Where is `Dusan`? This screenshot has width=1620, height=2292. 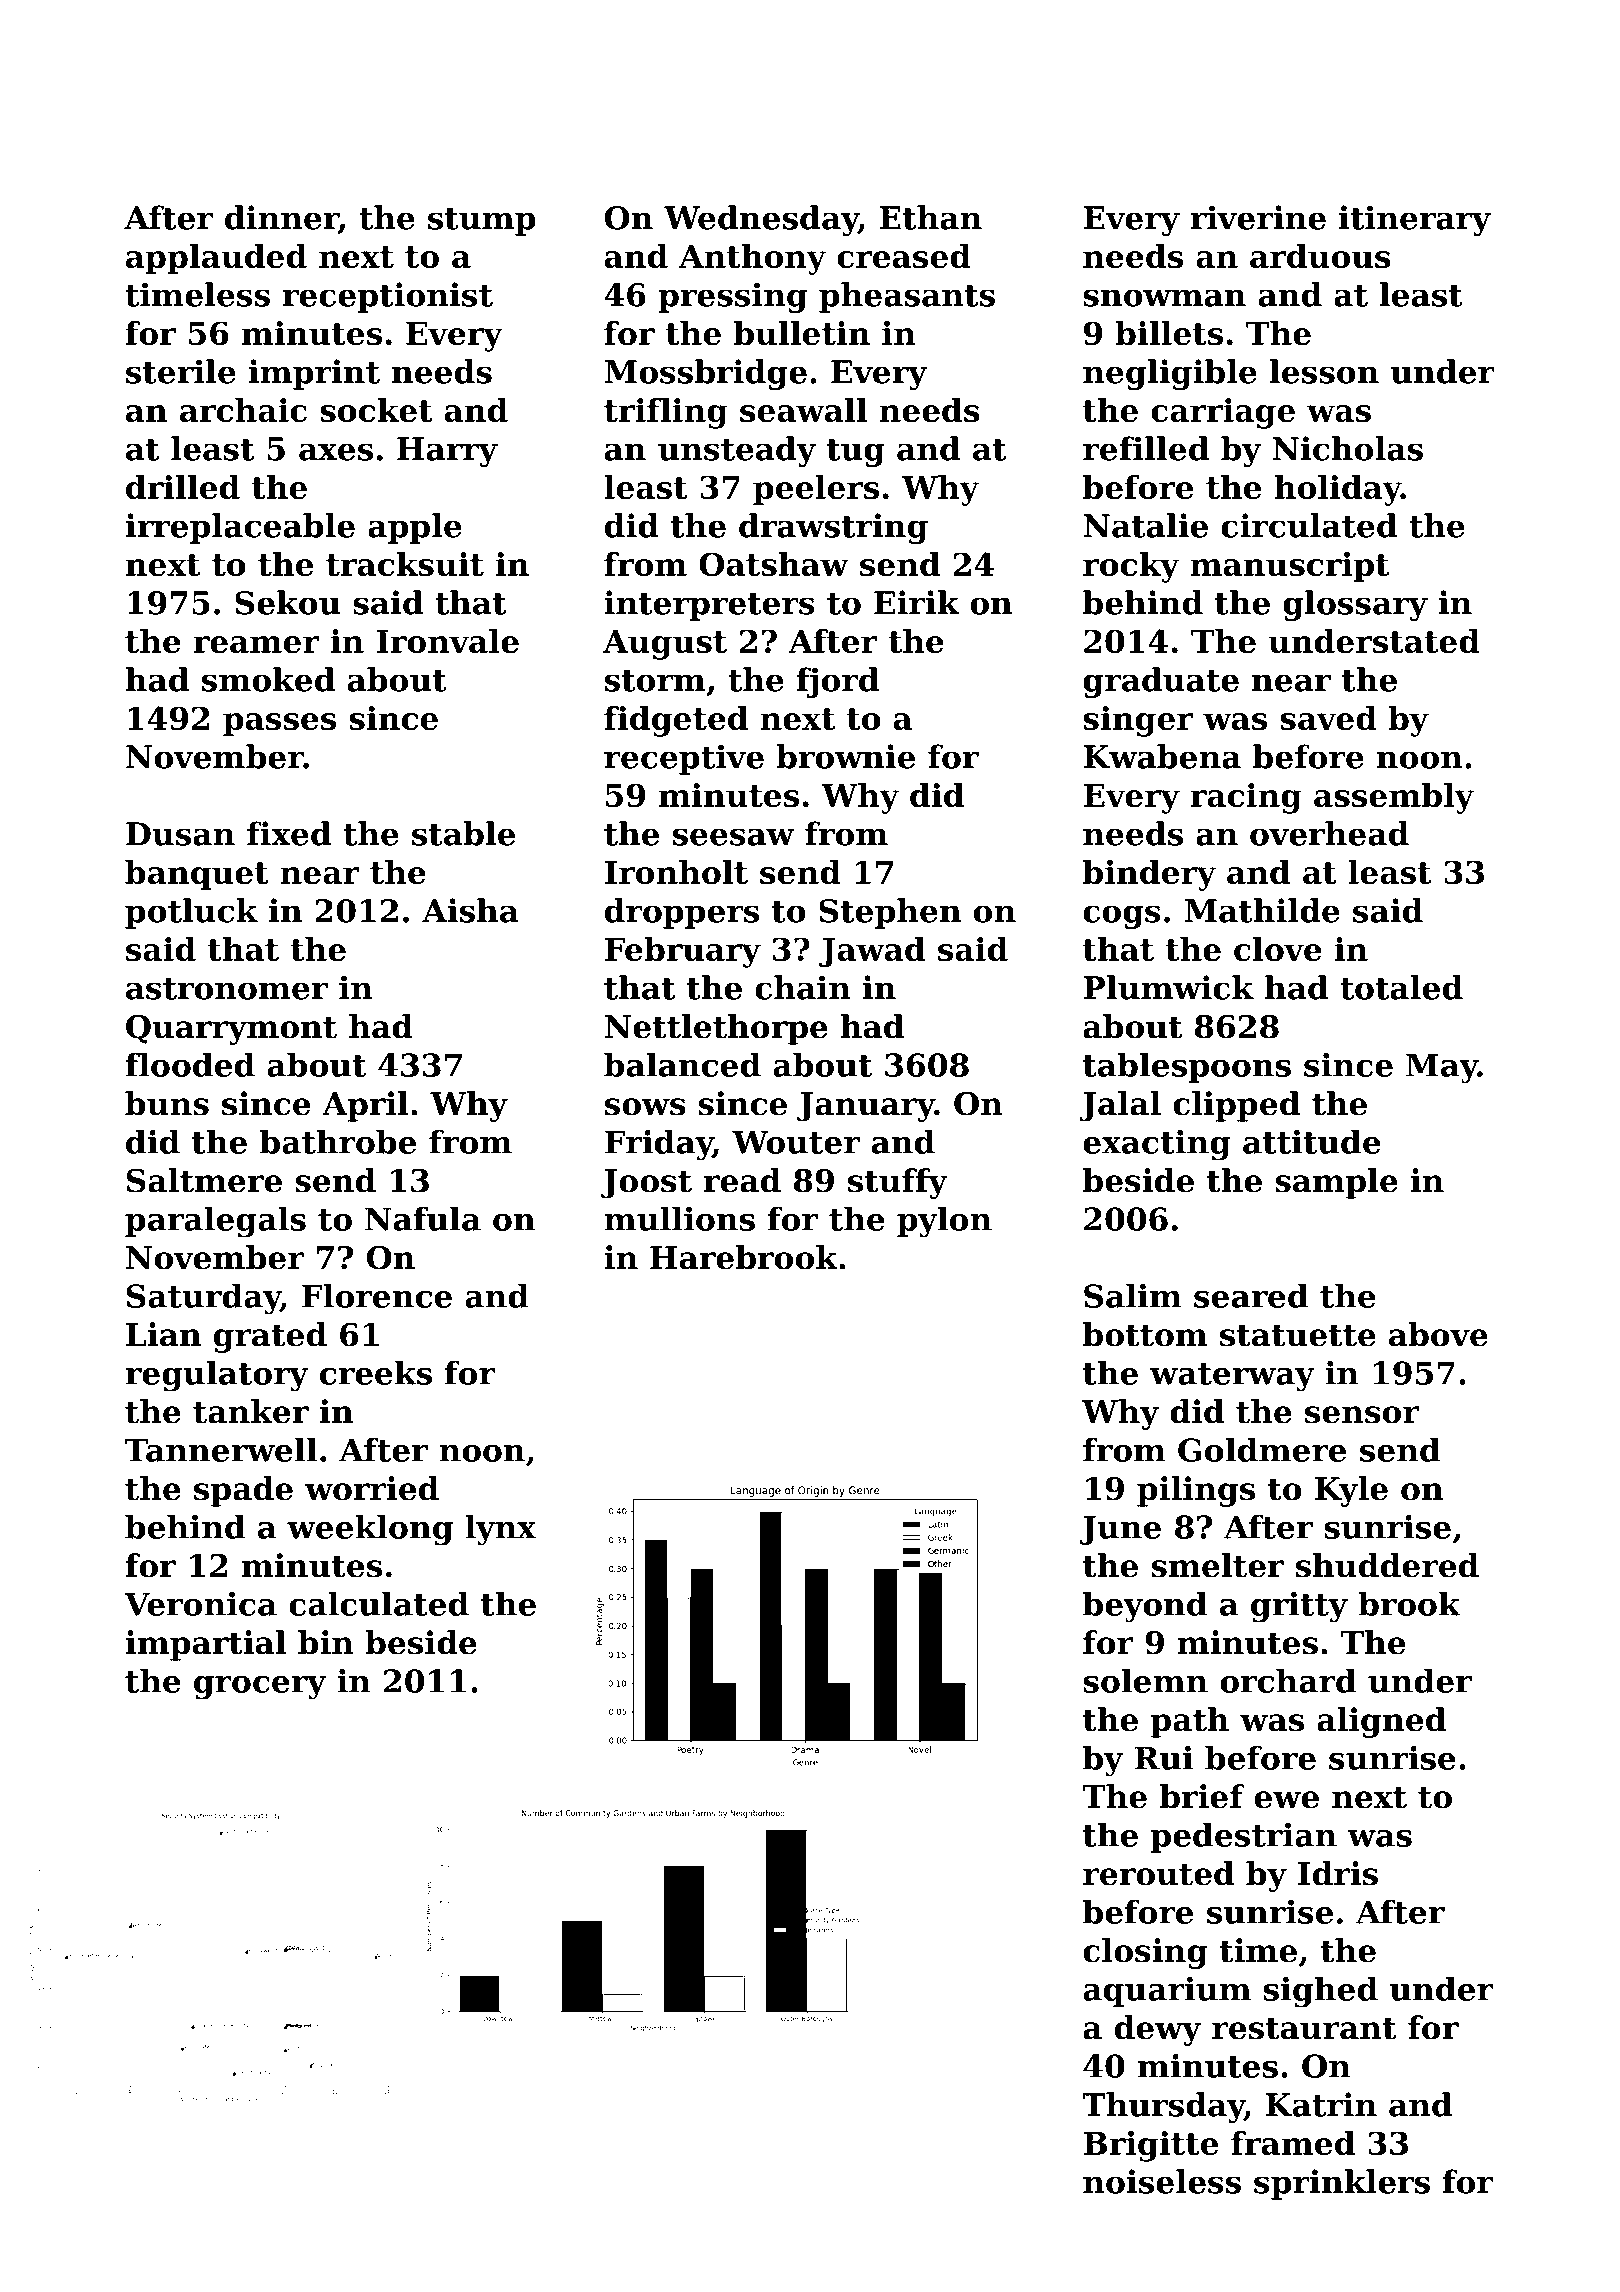
Dusan is located at coordinates (180, 834).
